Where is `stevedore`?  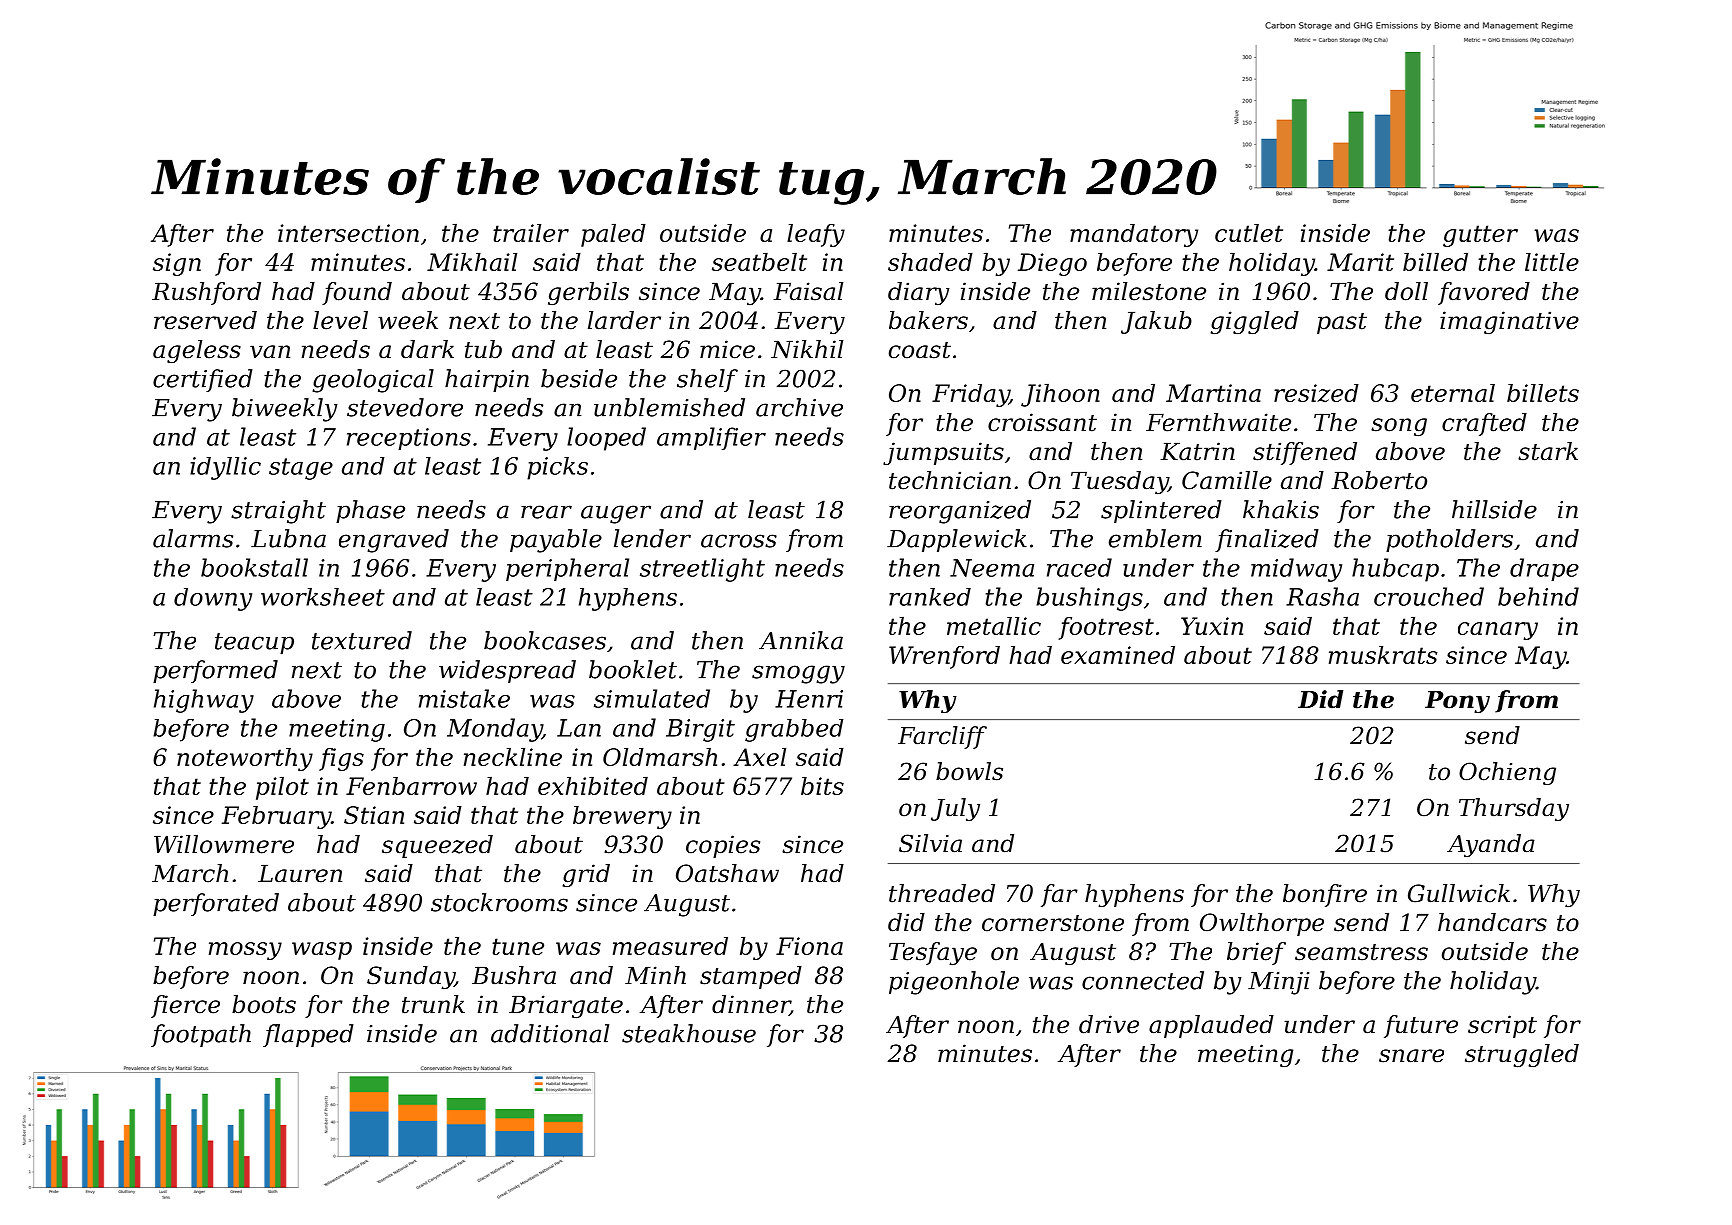 stevedore is located at coordinates (405, 407).
